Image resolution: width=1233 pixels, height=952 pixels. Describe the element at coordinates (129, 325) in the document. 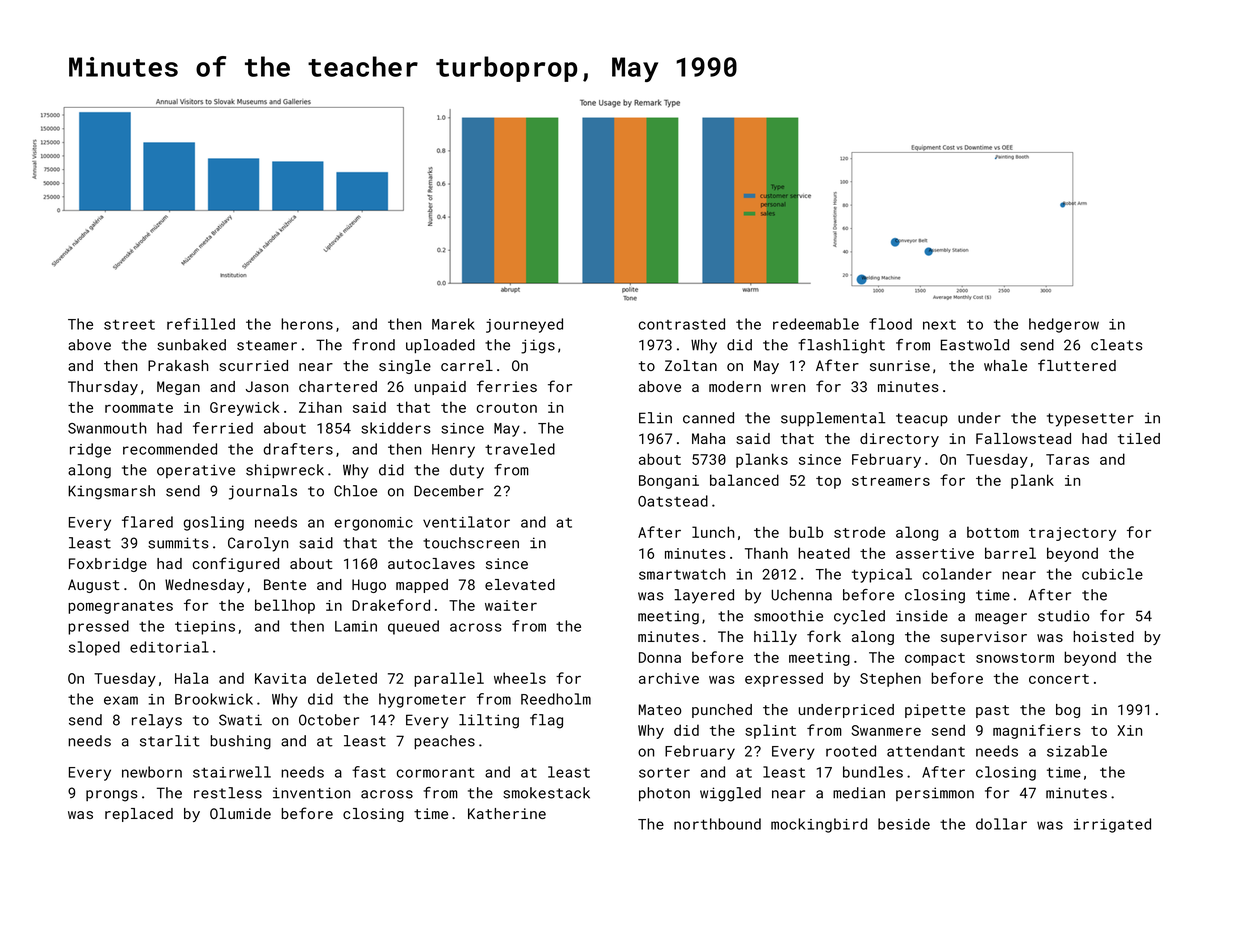

I see `street` at that location.
